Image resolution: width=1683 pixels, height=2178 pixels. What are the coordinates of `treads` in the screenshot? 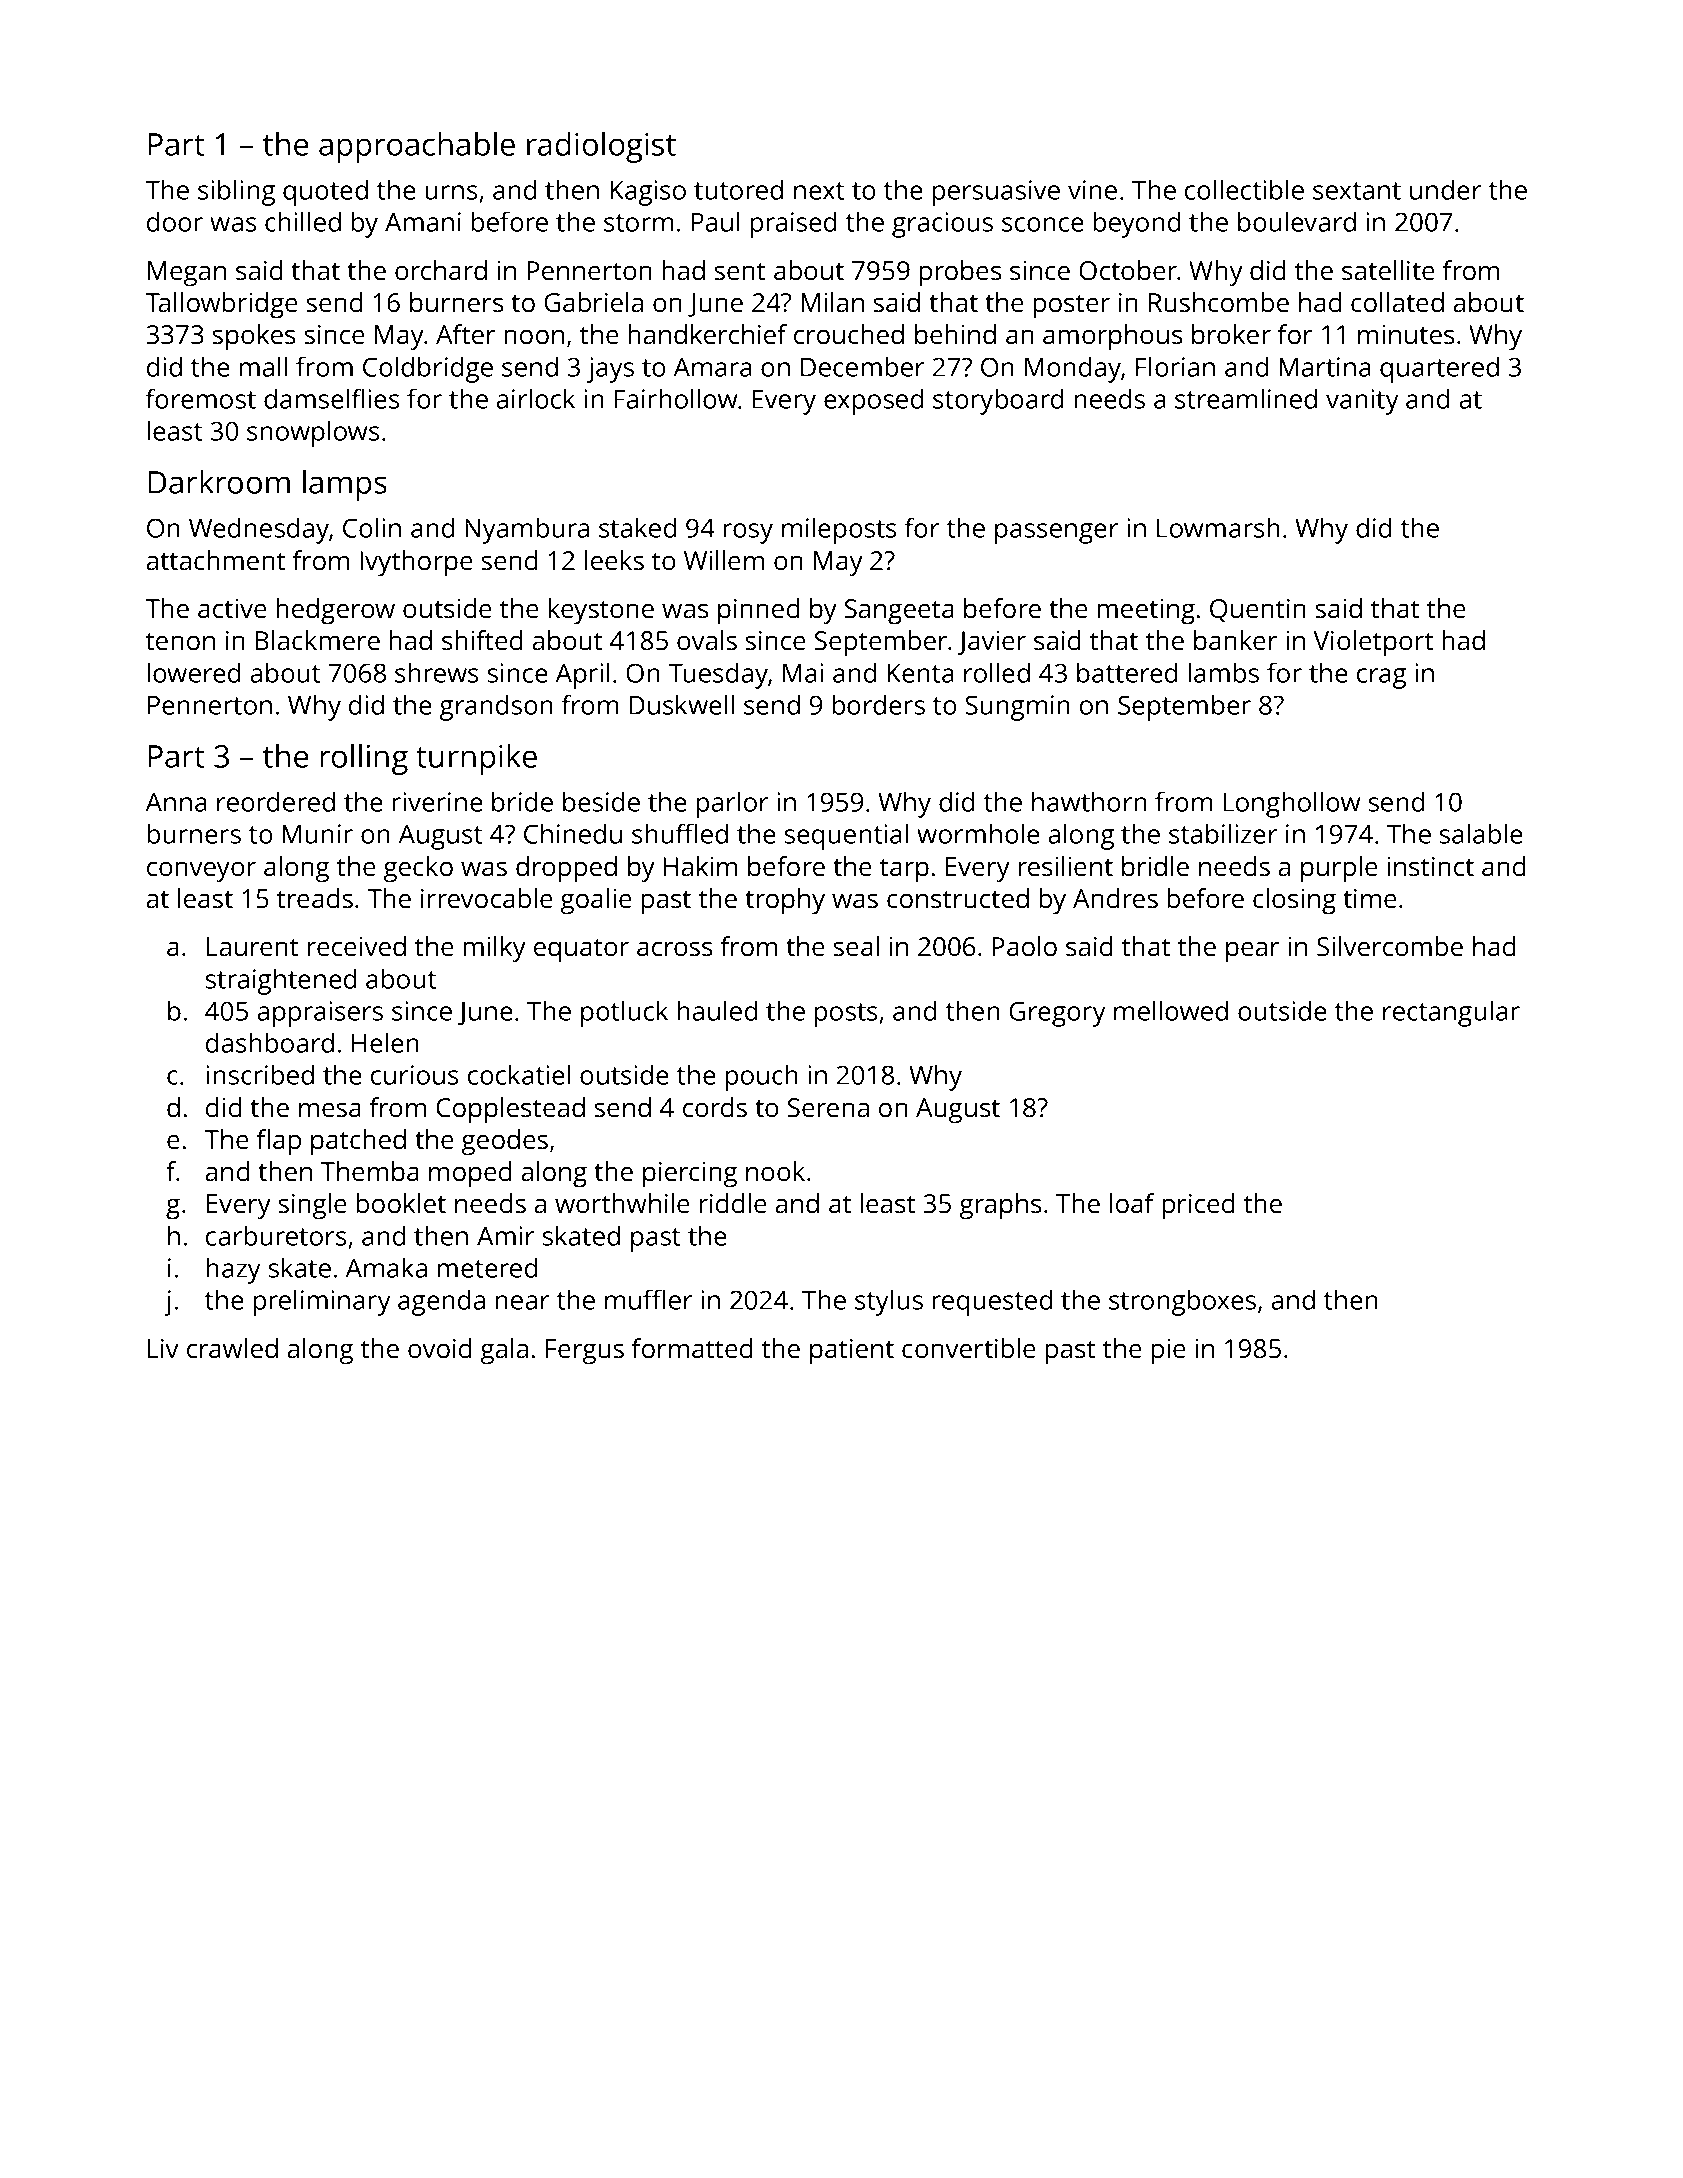 It's located at (315, 898).
